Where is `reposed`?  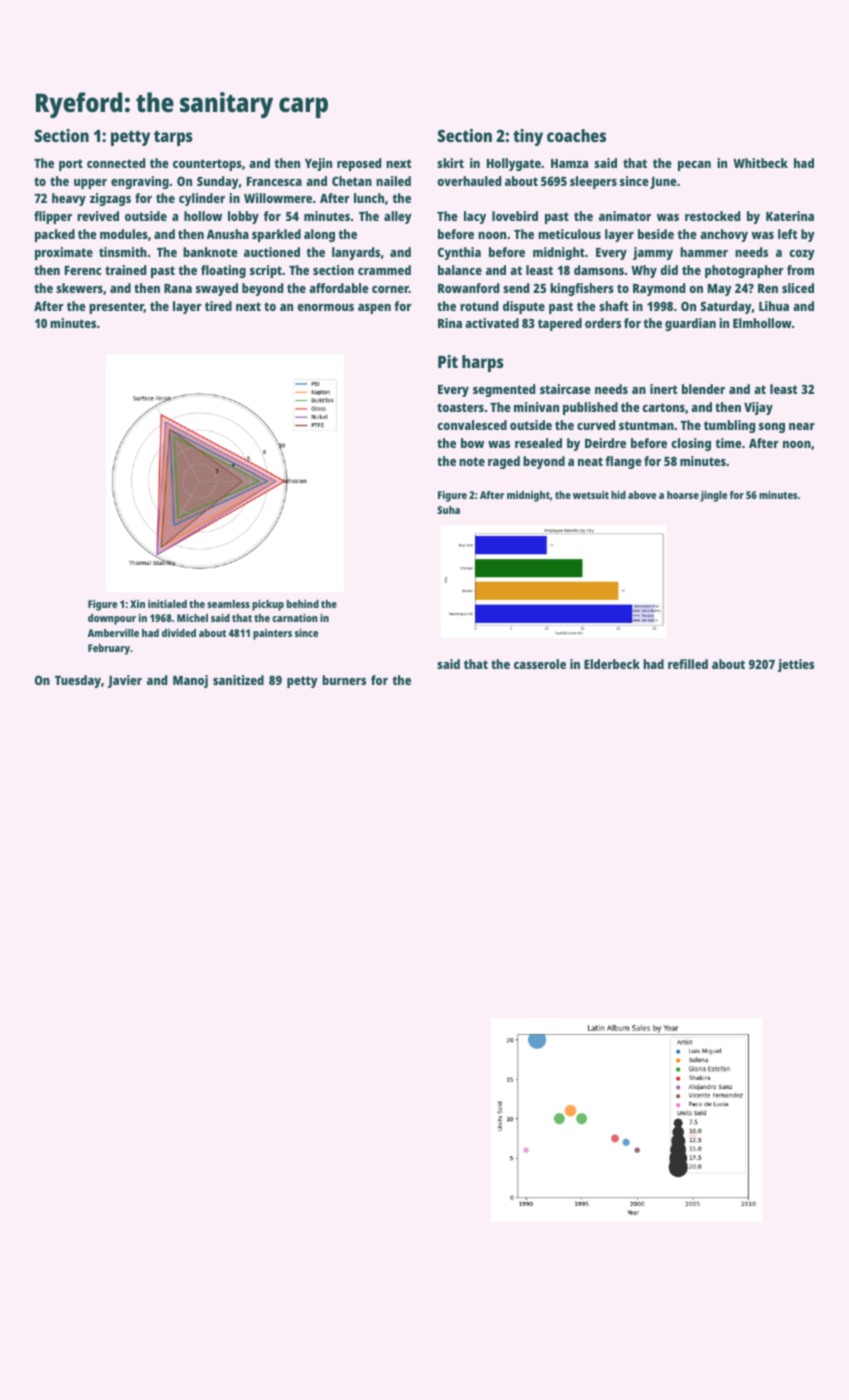 reposed is located at coordinates (359, 164).
